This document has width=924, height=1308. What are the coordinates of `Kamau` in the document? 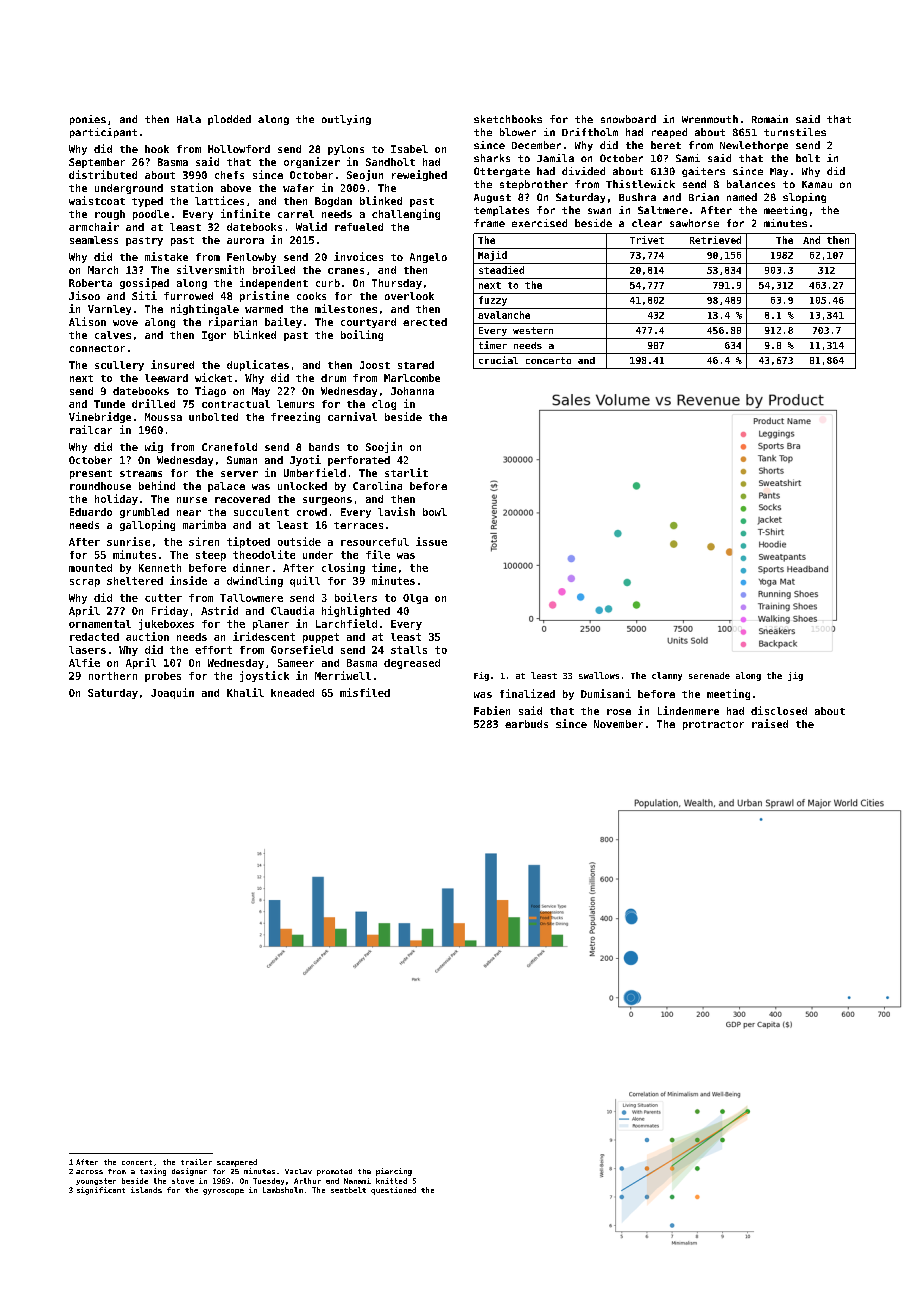 It's located at (817, 184).
